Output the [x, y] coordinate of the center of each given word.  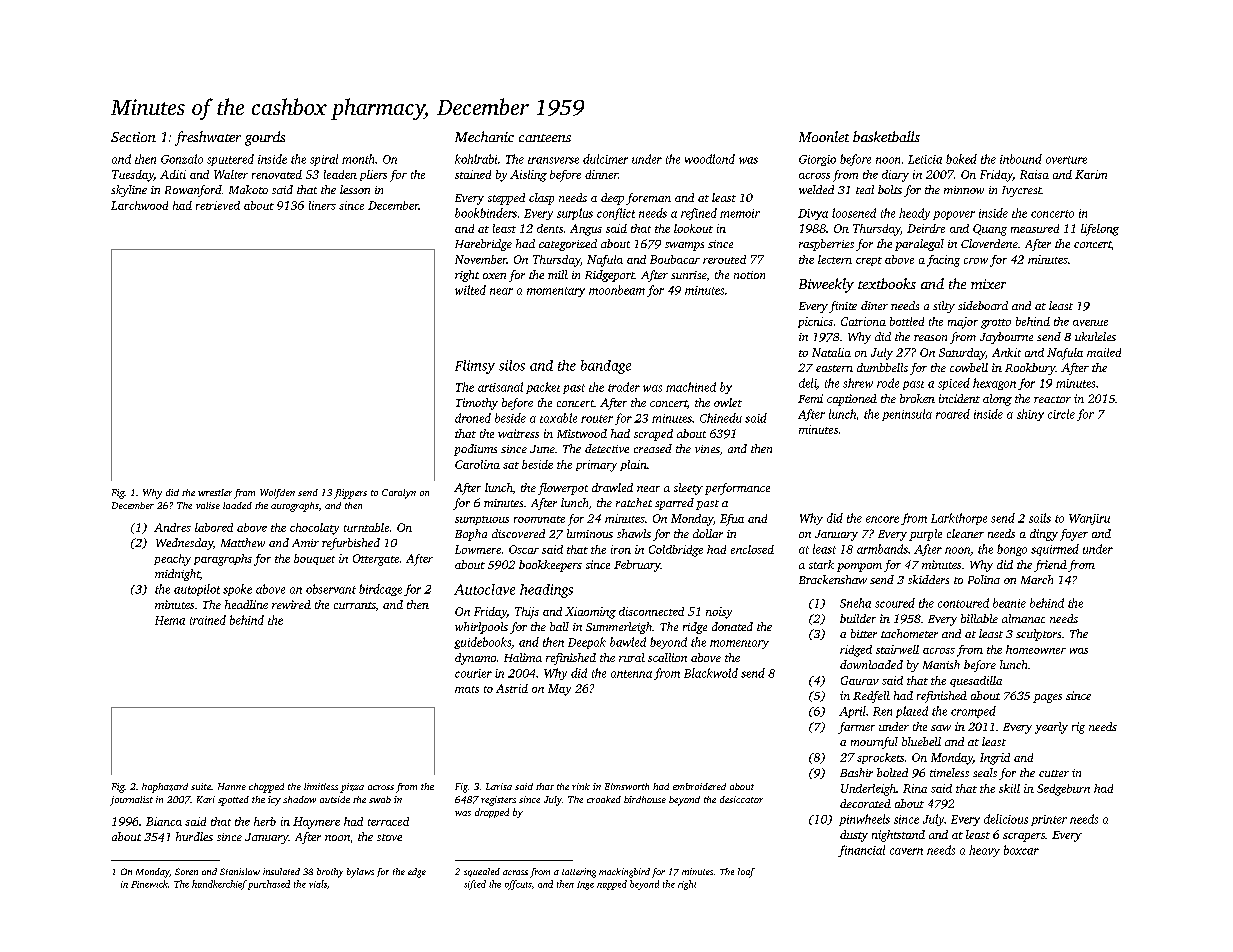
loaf [746, 873]
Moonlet [824, 136]
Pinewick [149, 884]
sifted [475, 885]
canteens [545, 138]
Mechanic [484, 136]
